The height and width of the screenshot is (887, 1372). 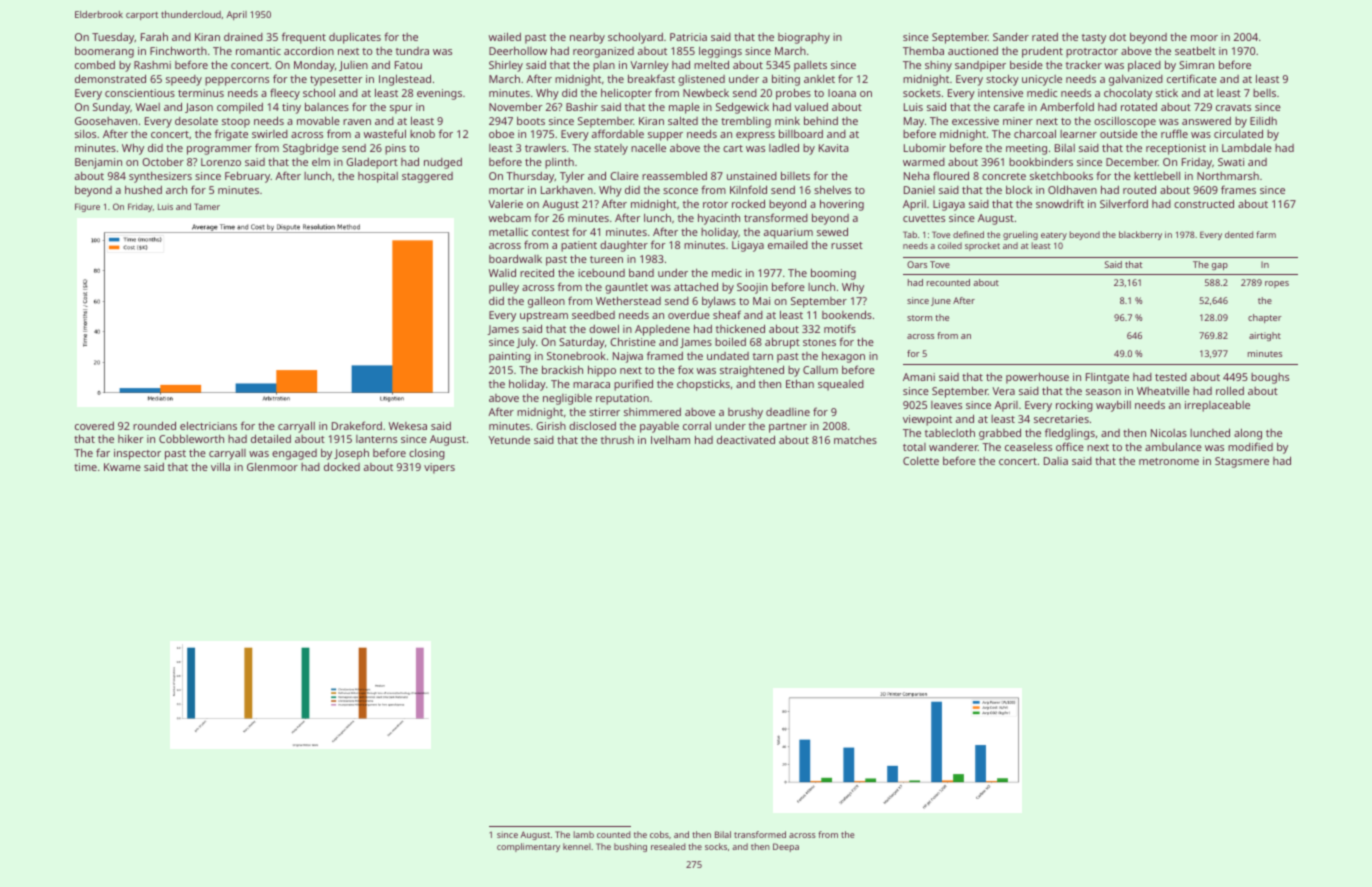 I want to click on painting, so click(x=510, y=357).
